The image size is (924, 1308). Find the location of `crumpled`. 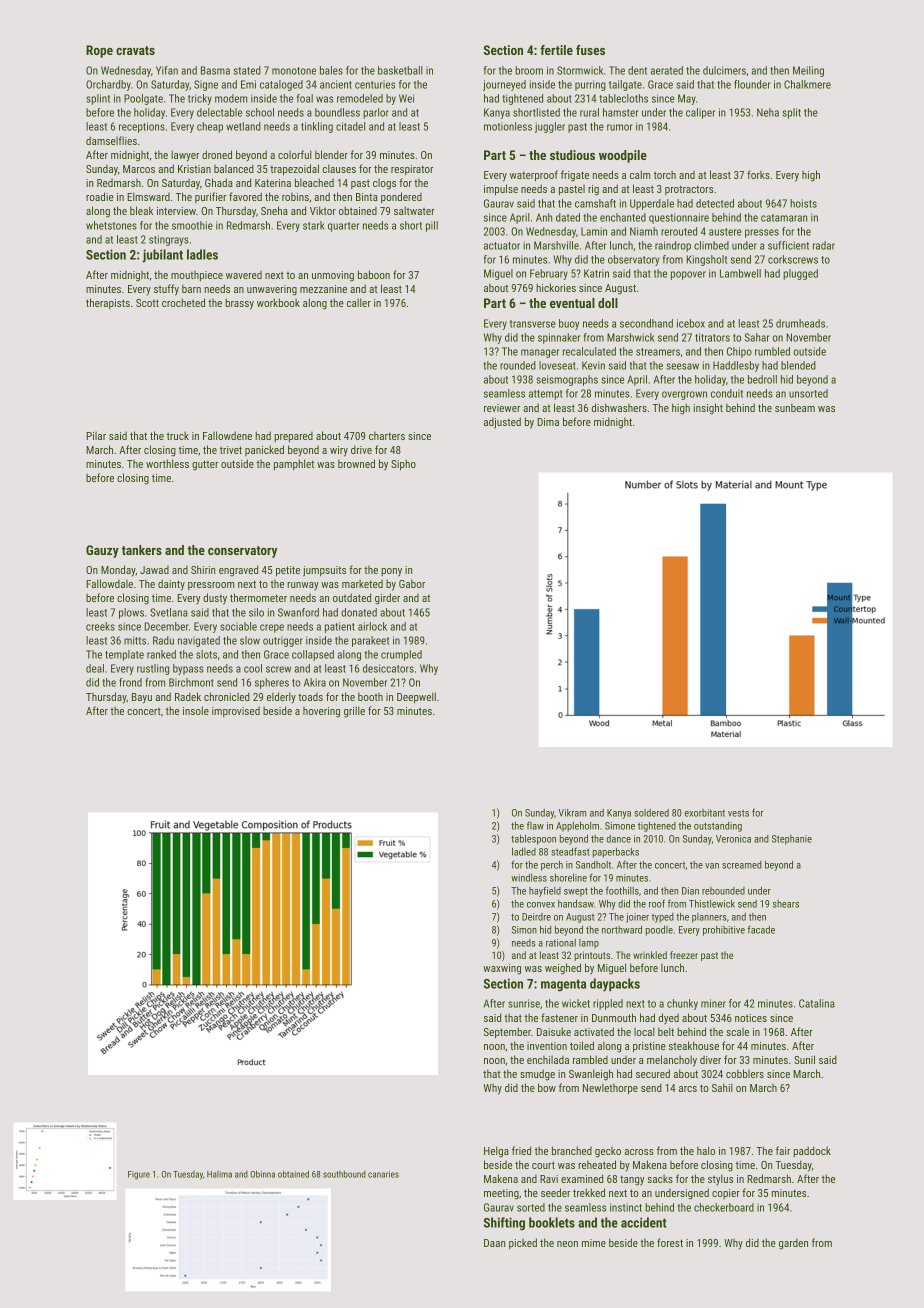

crumpled is located at coordinates (401, 655).
